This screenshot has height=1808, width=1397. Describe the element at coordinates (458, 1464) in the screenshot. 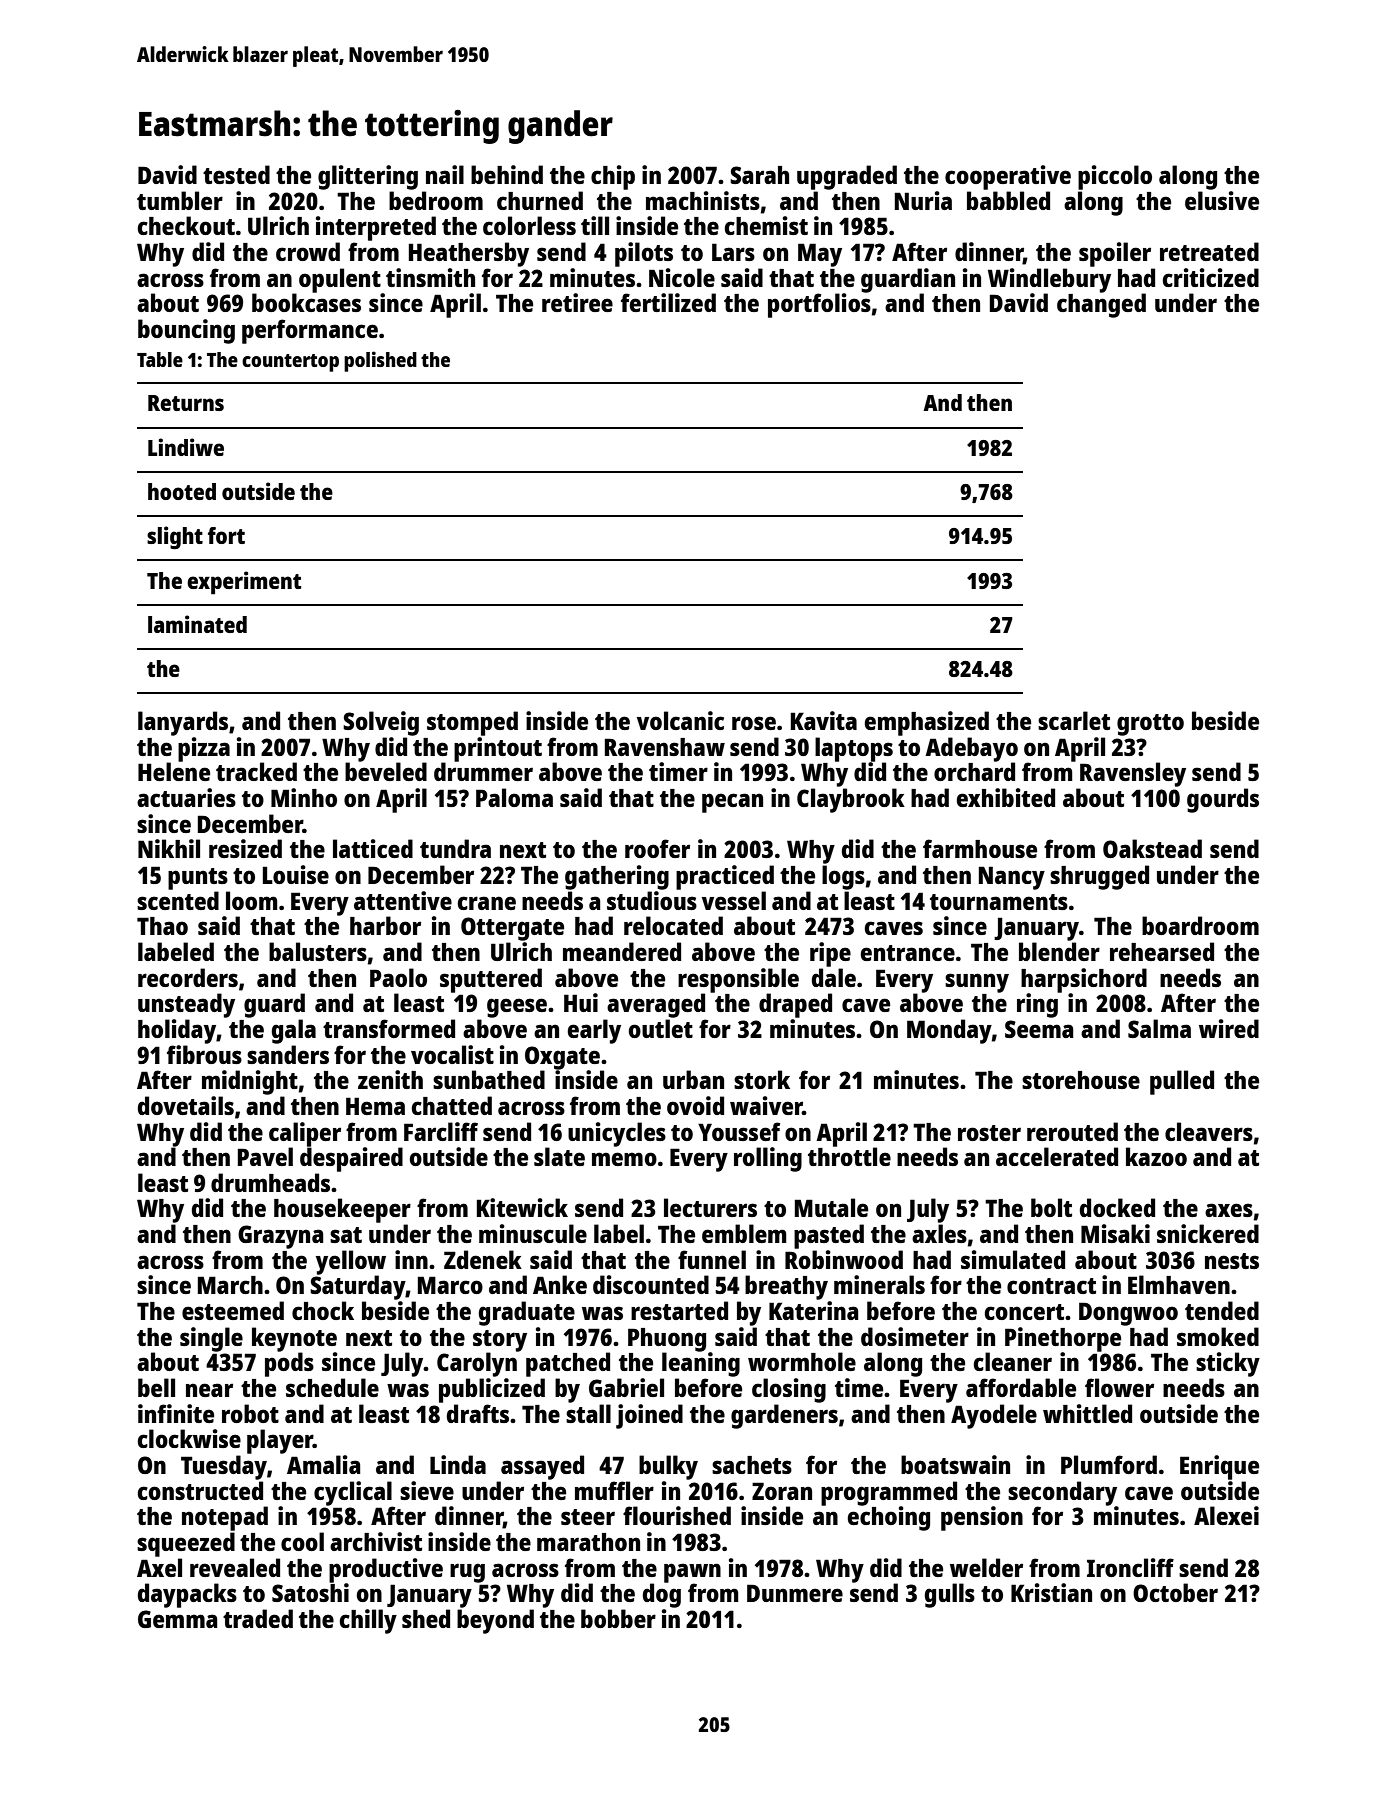

I see `Linda` at that location.
